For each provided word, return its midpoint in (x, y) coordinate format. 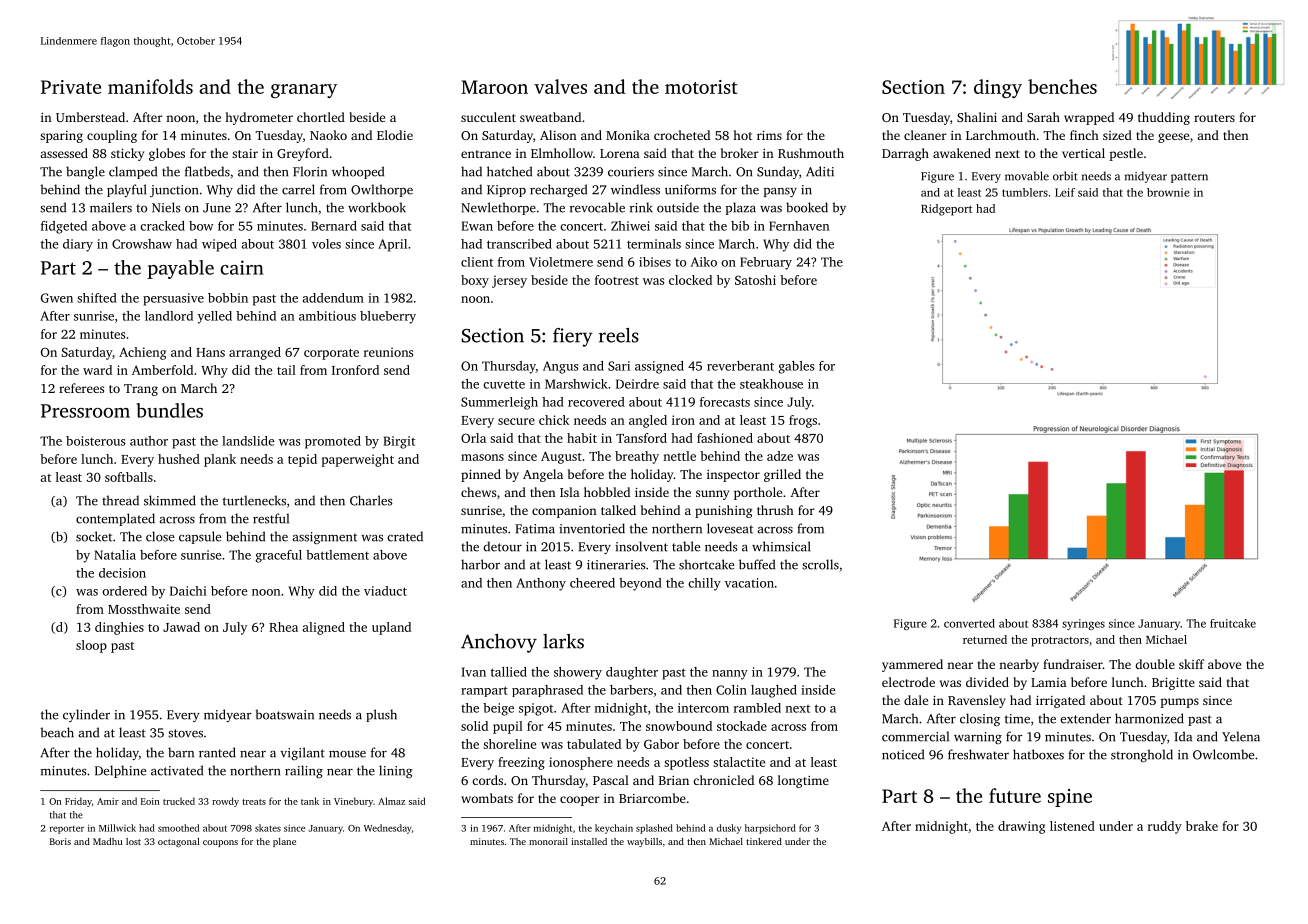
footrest (617, 280)
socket (94, 536)
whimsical (781, 546)
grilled (782, 475)
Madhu (107, 841)
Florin (310, 171)
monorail (548, 841)
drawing (1021, 827)
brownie (1168, 192)
